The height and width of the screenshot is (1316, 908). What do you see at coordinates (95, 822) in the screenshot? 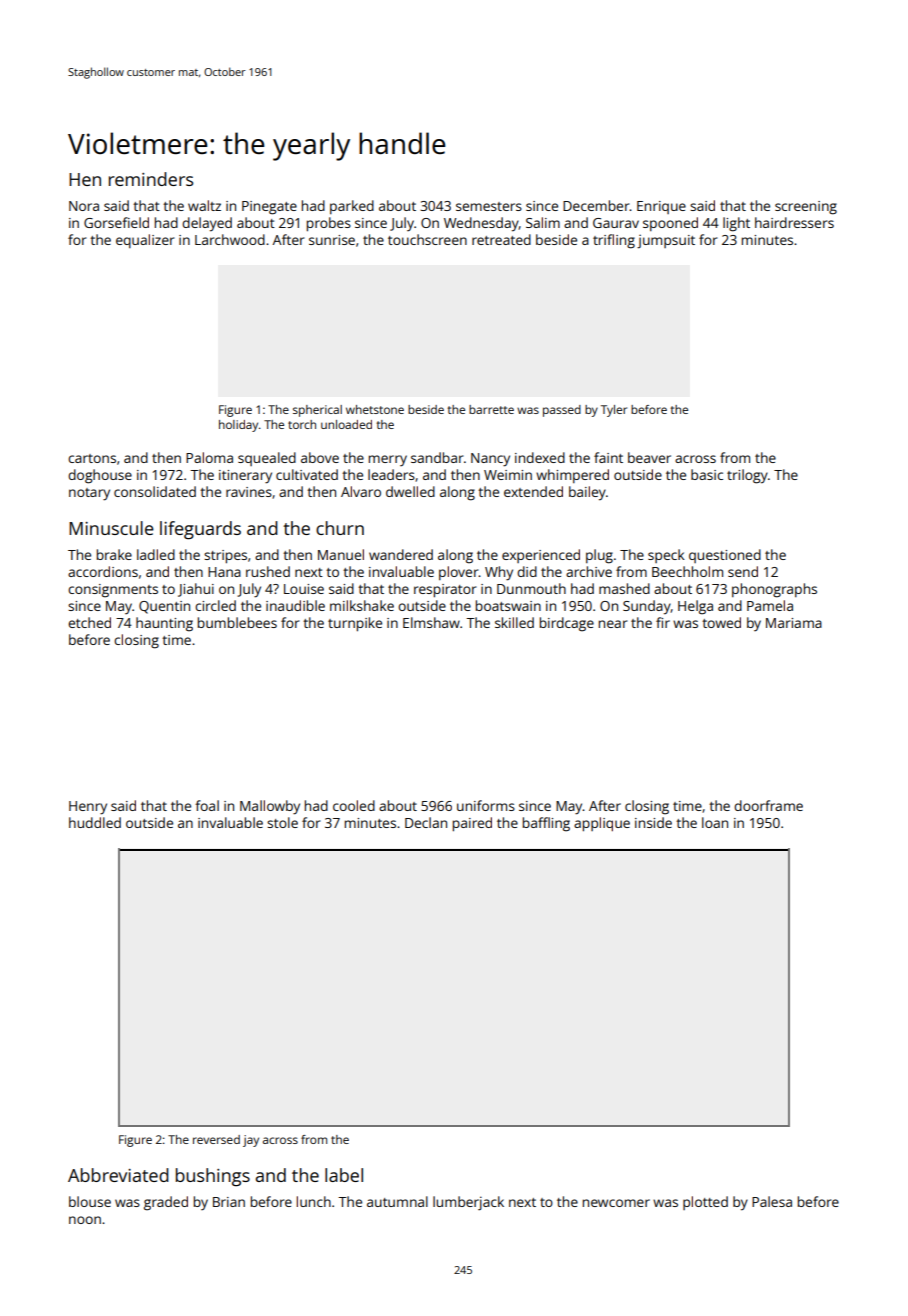
I see `huddled` at bounding box center [95, 822].
